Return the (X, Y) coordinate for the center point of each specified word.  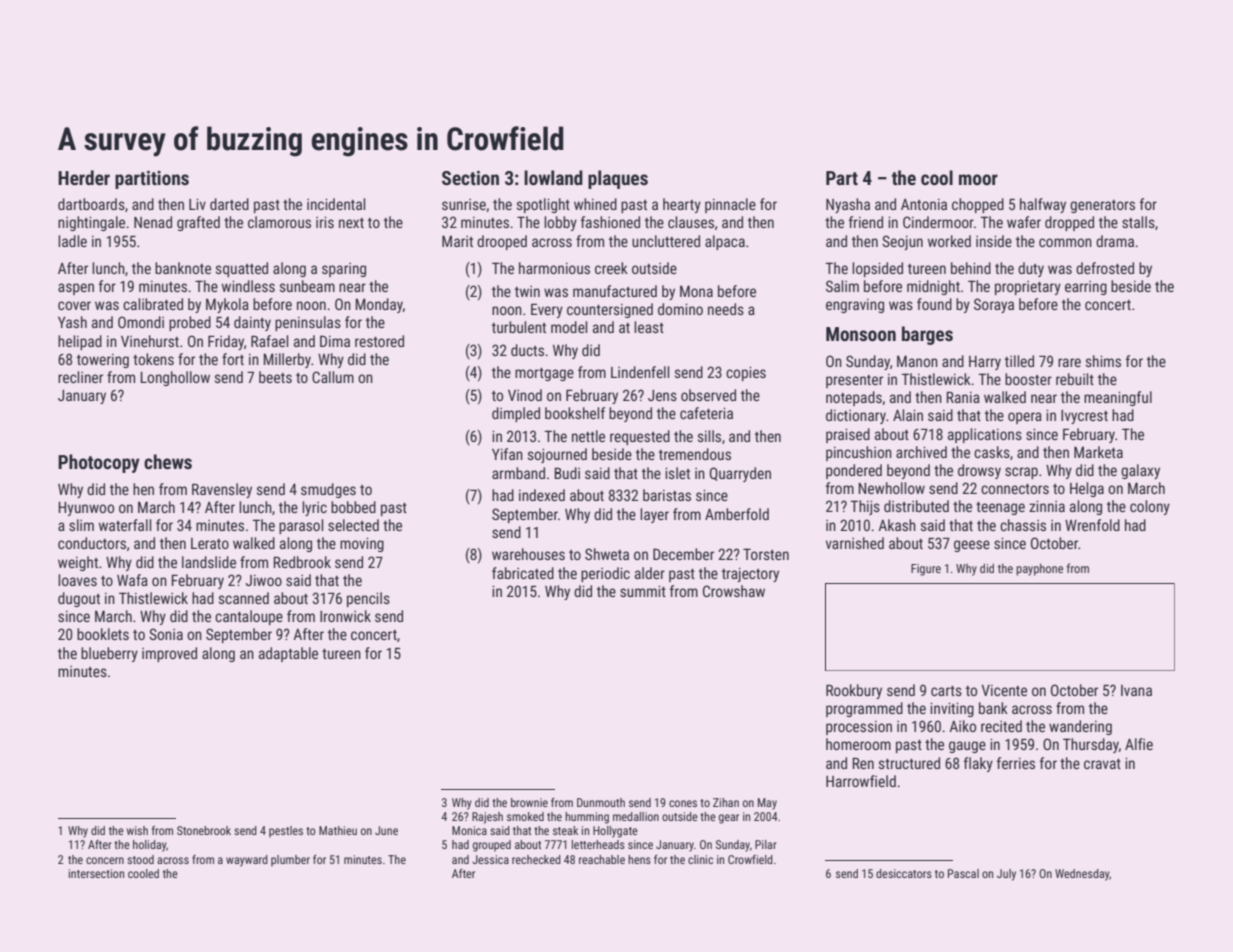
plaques (618, 179)
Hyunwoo (86, 509)
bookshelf (575, 413)
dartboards (91, 204)
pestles (286, 832)
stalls (1138, 222)
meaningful (1118, 398)
